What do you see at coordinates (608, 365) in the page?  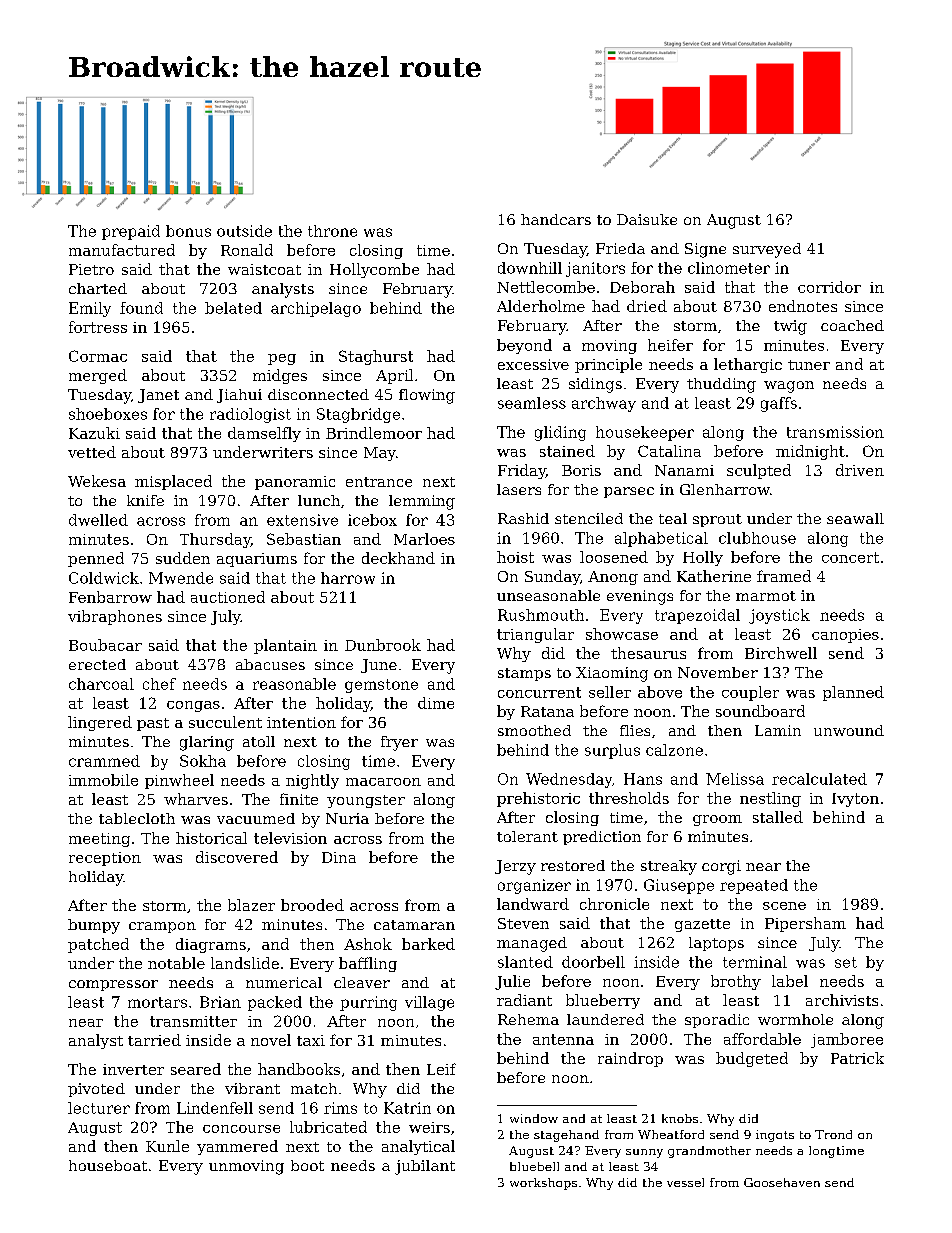 I see `principle` at bounding box center [608, 365].
